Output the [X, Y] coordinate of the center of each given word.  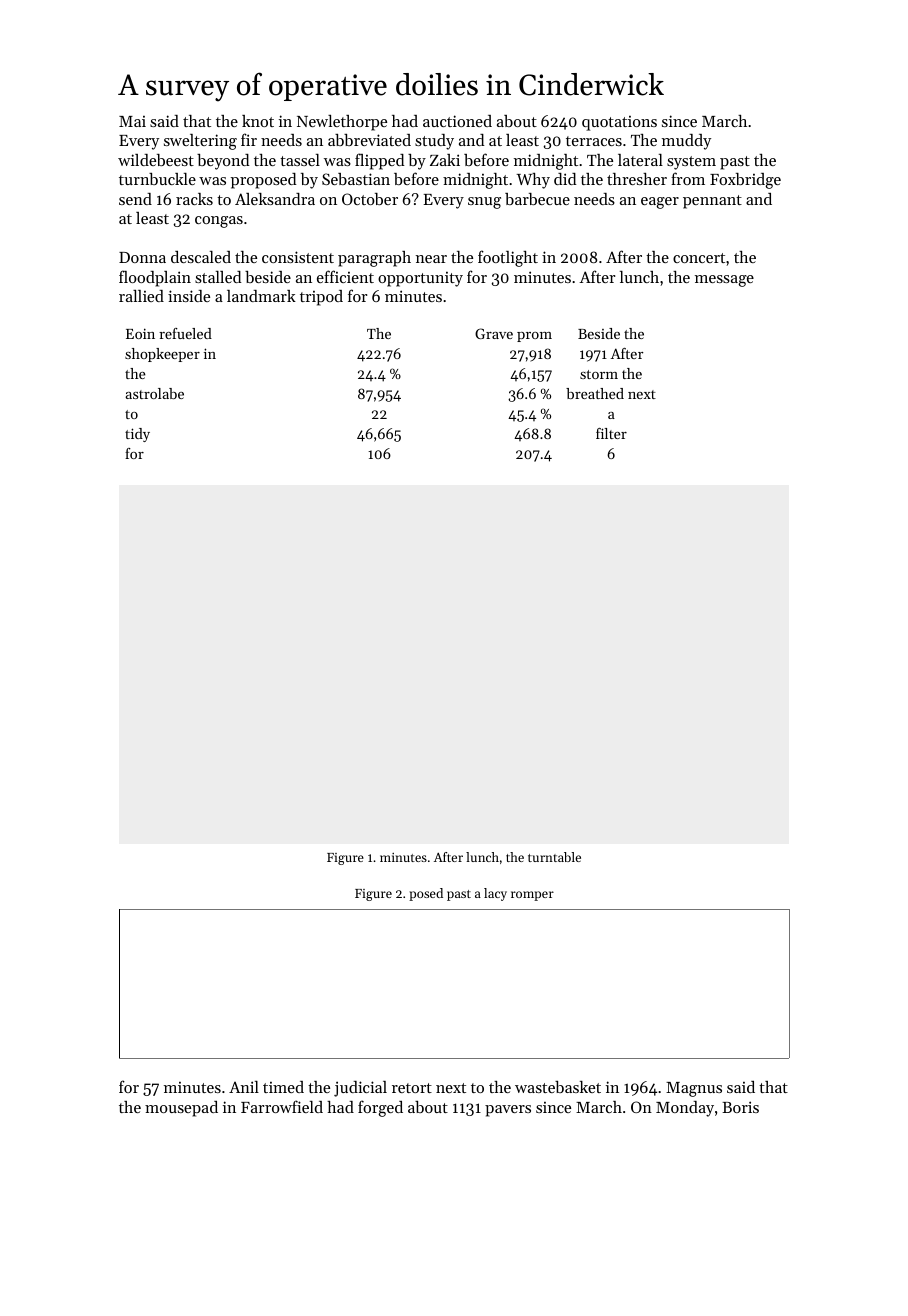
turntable [554, 857]
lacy [495, 894]
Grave [494, 333]
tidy [137, 435]
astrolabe [154, 393]
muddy [686, 142]
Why [533, 181]
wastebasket [558, 1087]
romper [532, 896]
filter [611, 433]
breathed [595, 393]
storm [599, 374]
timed [283, 1087]
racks [194, 199]
